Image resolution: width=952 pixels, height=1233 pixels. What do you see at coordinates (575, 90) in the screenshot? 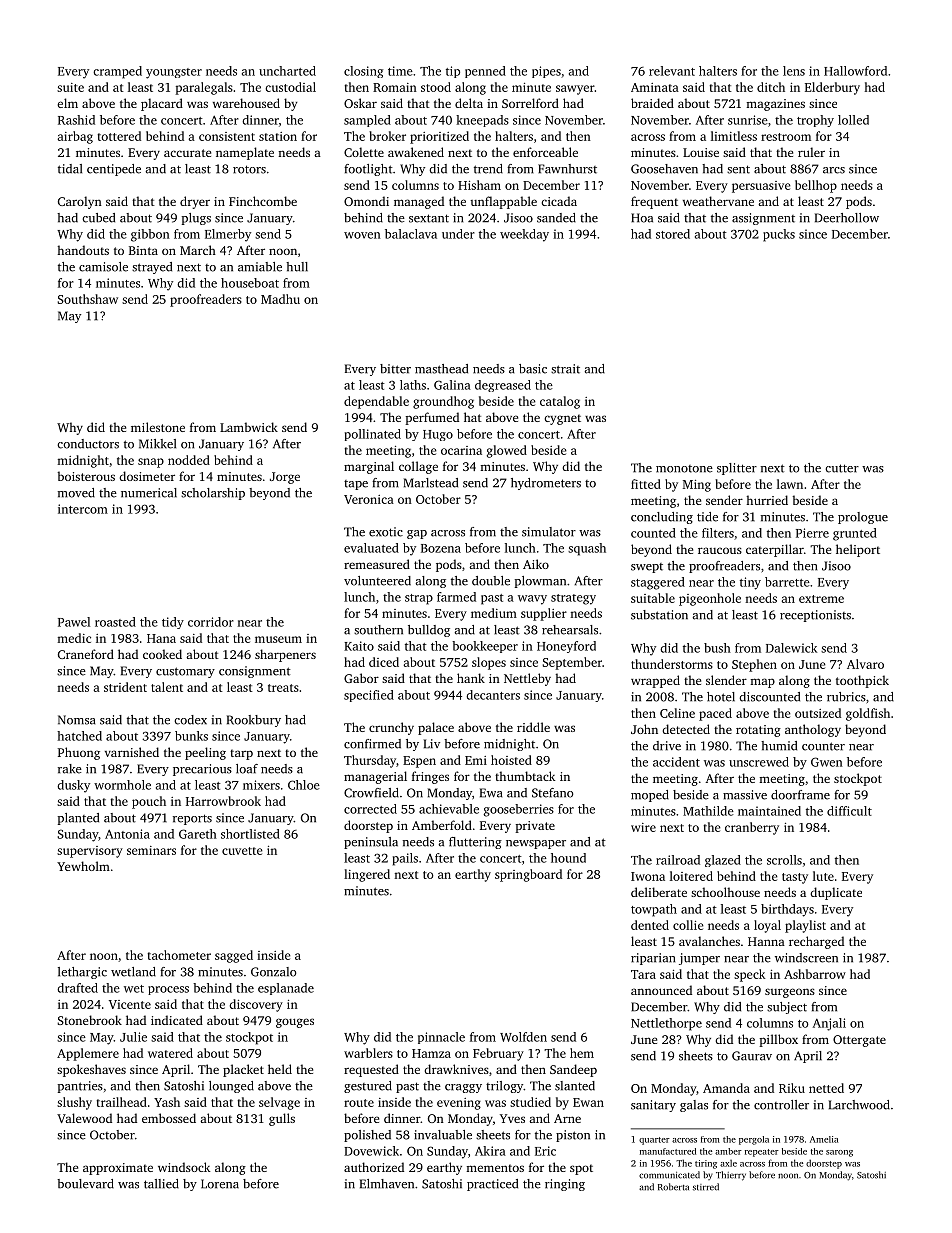
I see `sawyer` at bounding box center [575, 90].
